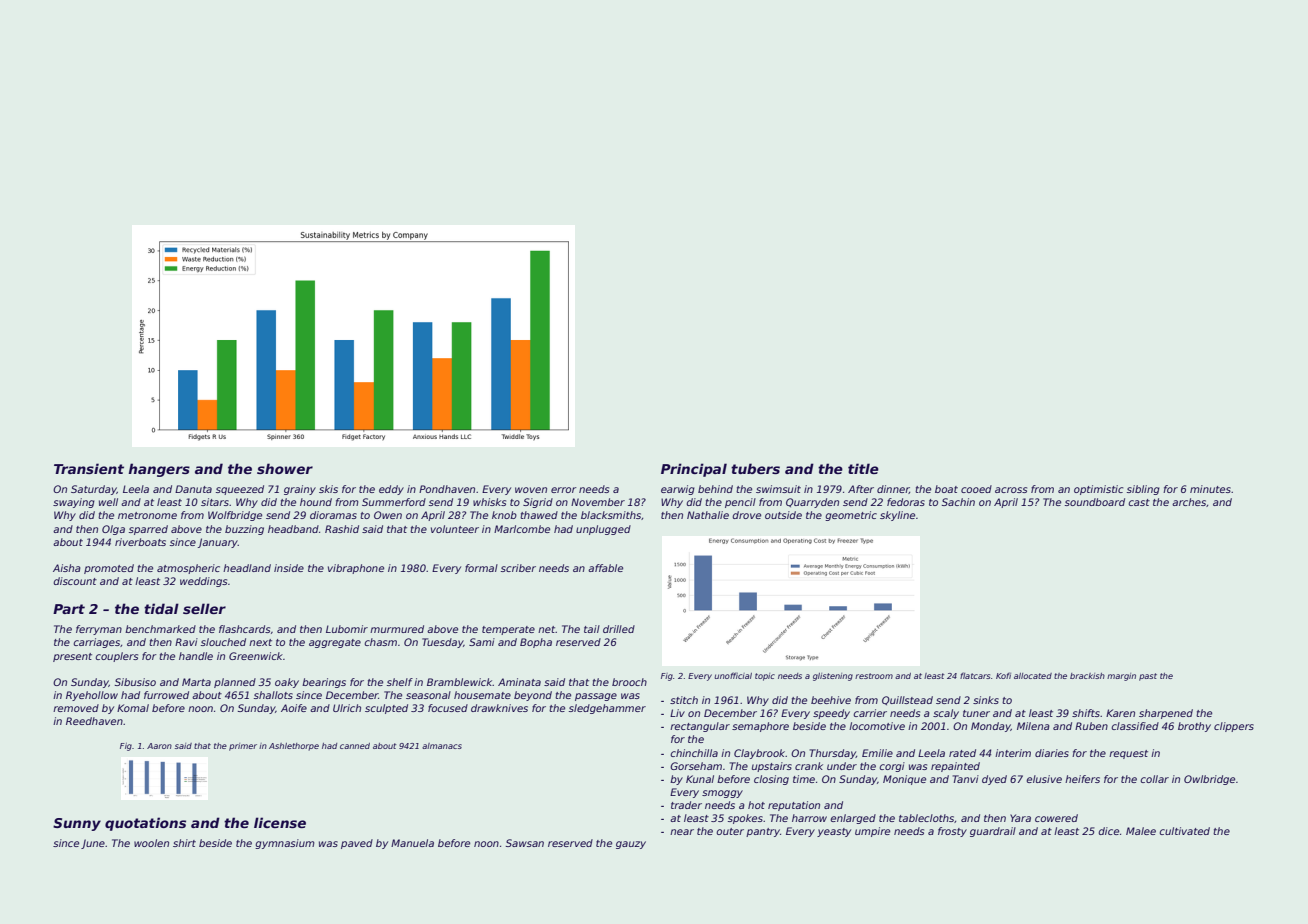  I want to click on drilled, so click(619, 629).
